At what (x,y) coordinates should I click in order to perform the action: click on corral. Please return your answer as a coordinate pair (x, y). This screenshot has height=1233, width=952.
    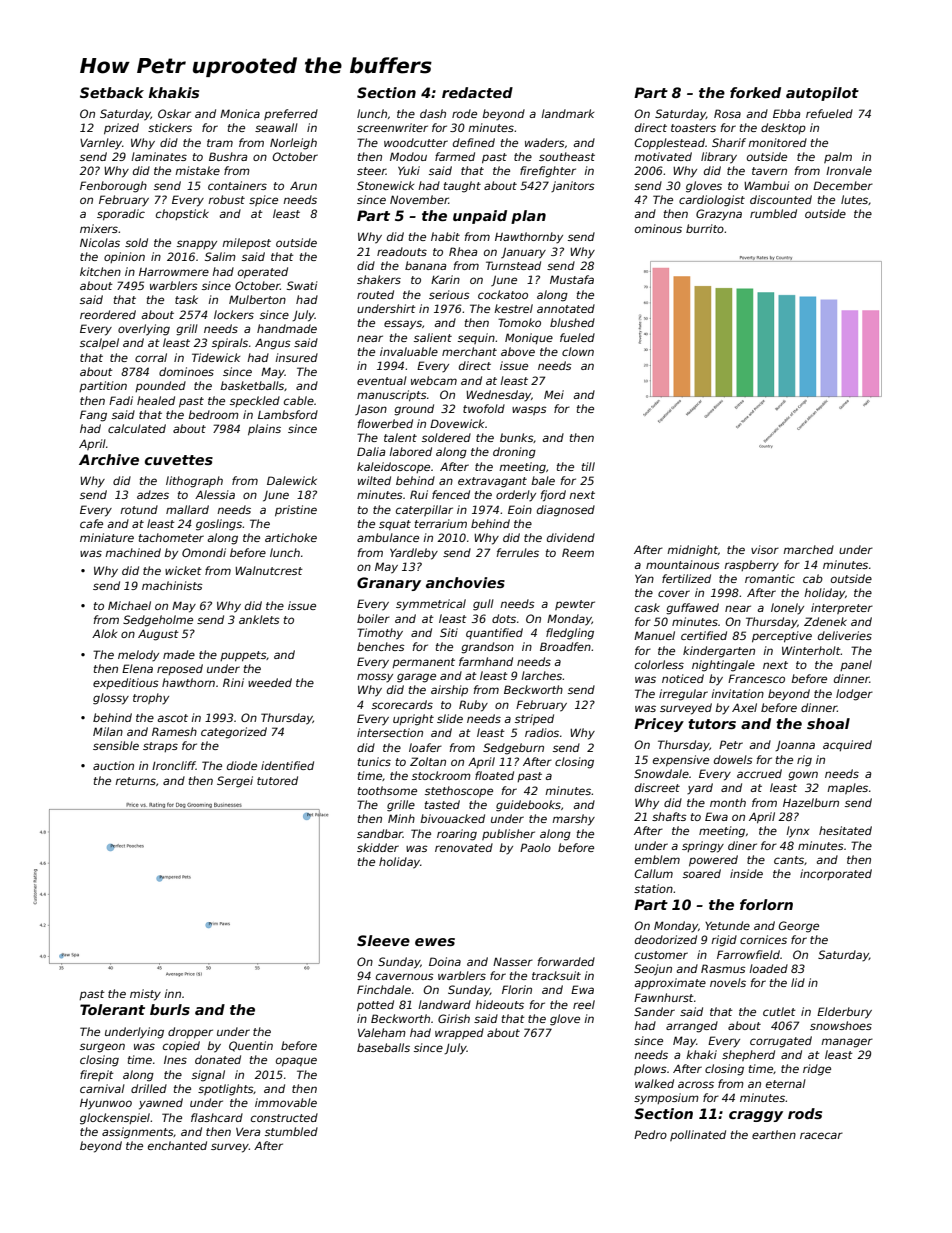
    Looking at the image, I should click on (151, 357).
